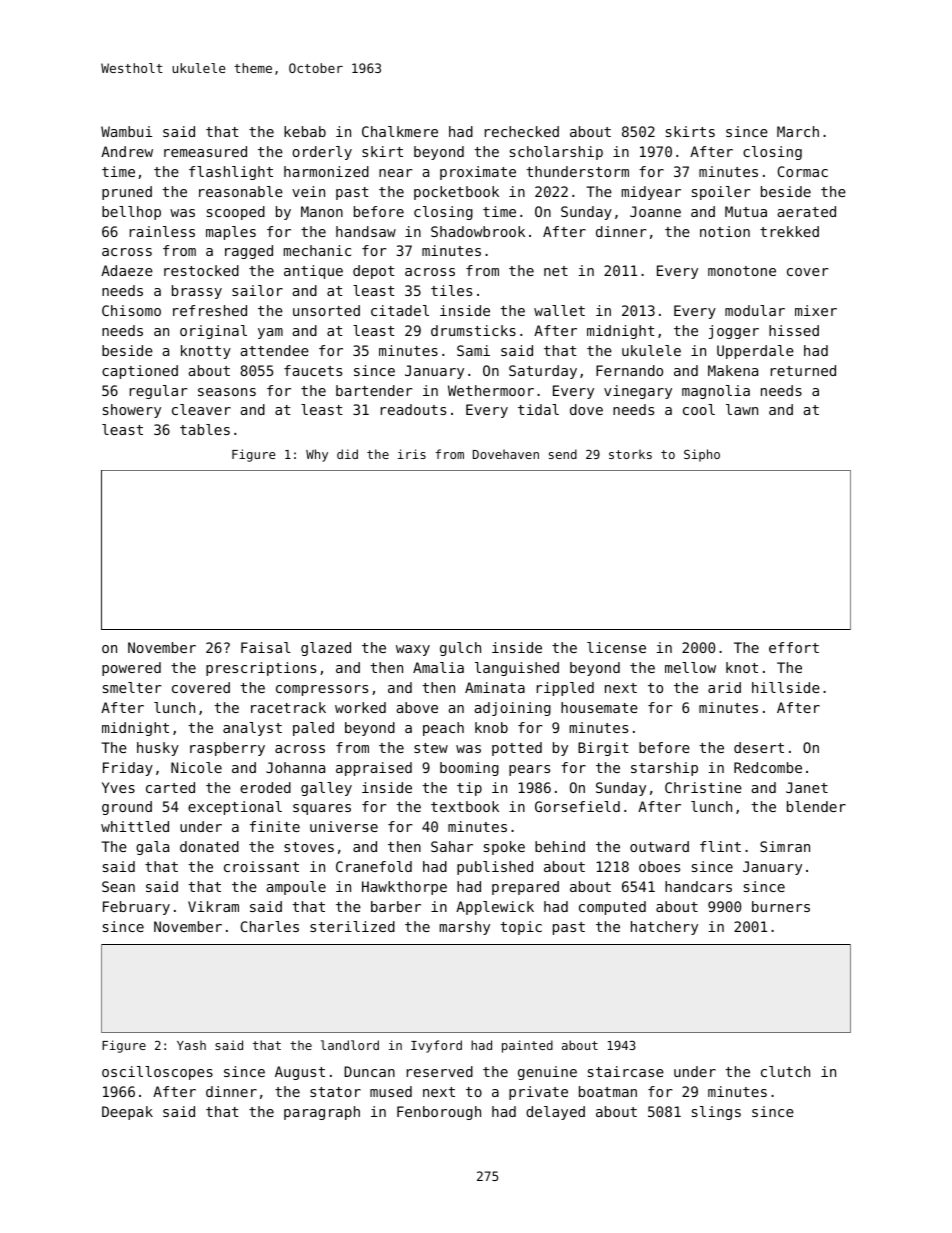  Describe the element at coordinates (807, 787) in the screenshot. I see `Janet` at that location.
